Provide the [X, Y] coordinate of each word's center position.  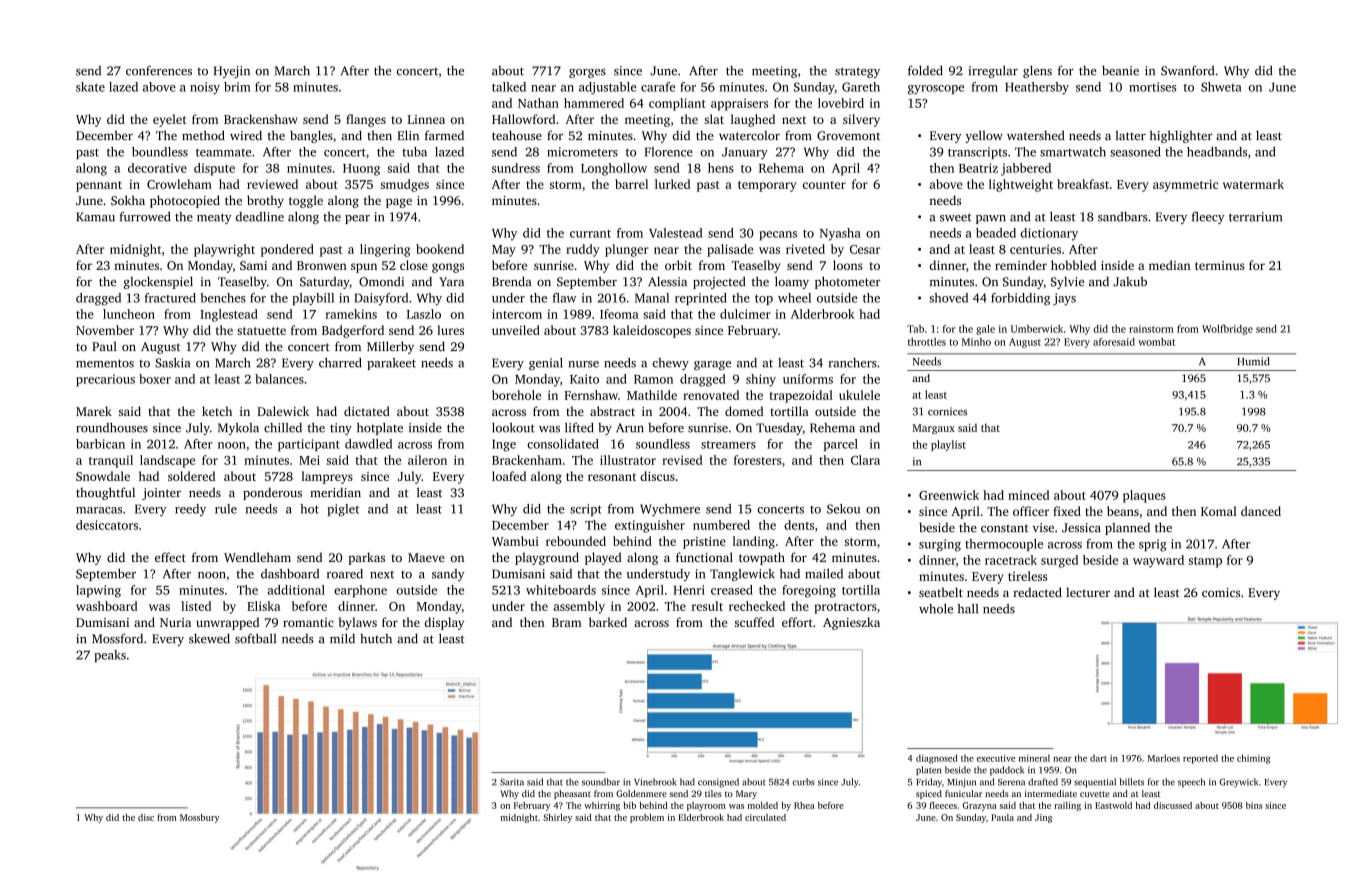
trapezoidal [801, 396]
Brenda [511, 281]
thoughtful [105, 493]
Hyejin [232, 72]
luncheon [129, 314]
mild [342, 638]
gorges [587, 73]
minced [1029, 495]
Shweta [1221, 87]
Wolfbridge [1227, 330]
